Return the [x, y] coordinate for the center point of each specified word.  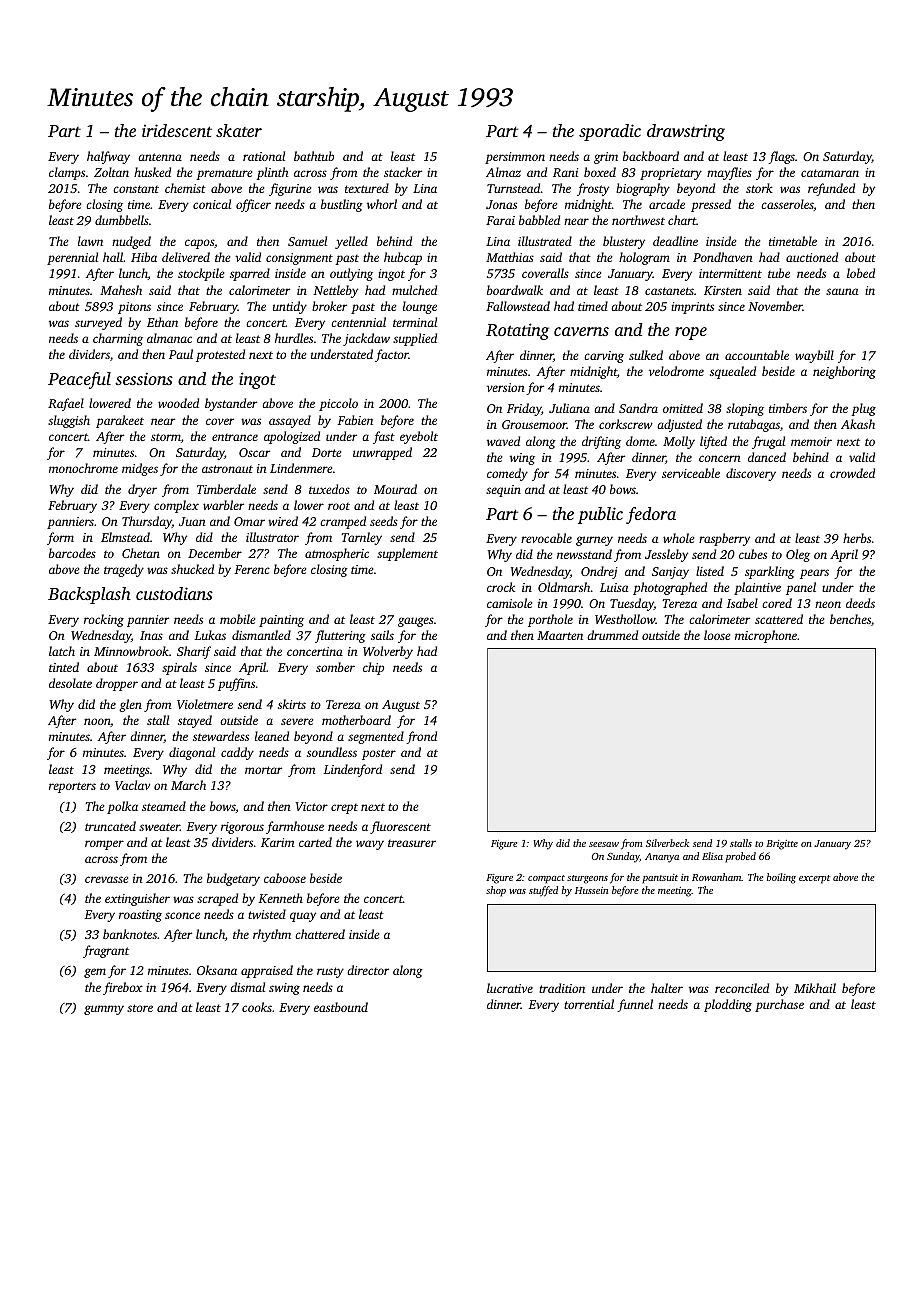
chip [373, 668]
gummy [104, 1010]
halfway [108, 157]
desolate [70, 683]
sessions [144, 378]
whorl [382, 204]
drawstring [686, 132]
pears [814, 574]
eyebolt [419, 437]
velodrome [676, 371]
